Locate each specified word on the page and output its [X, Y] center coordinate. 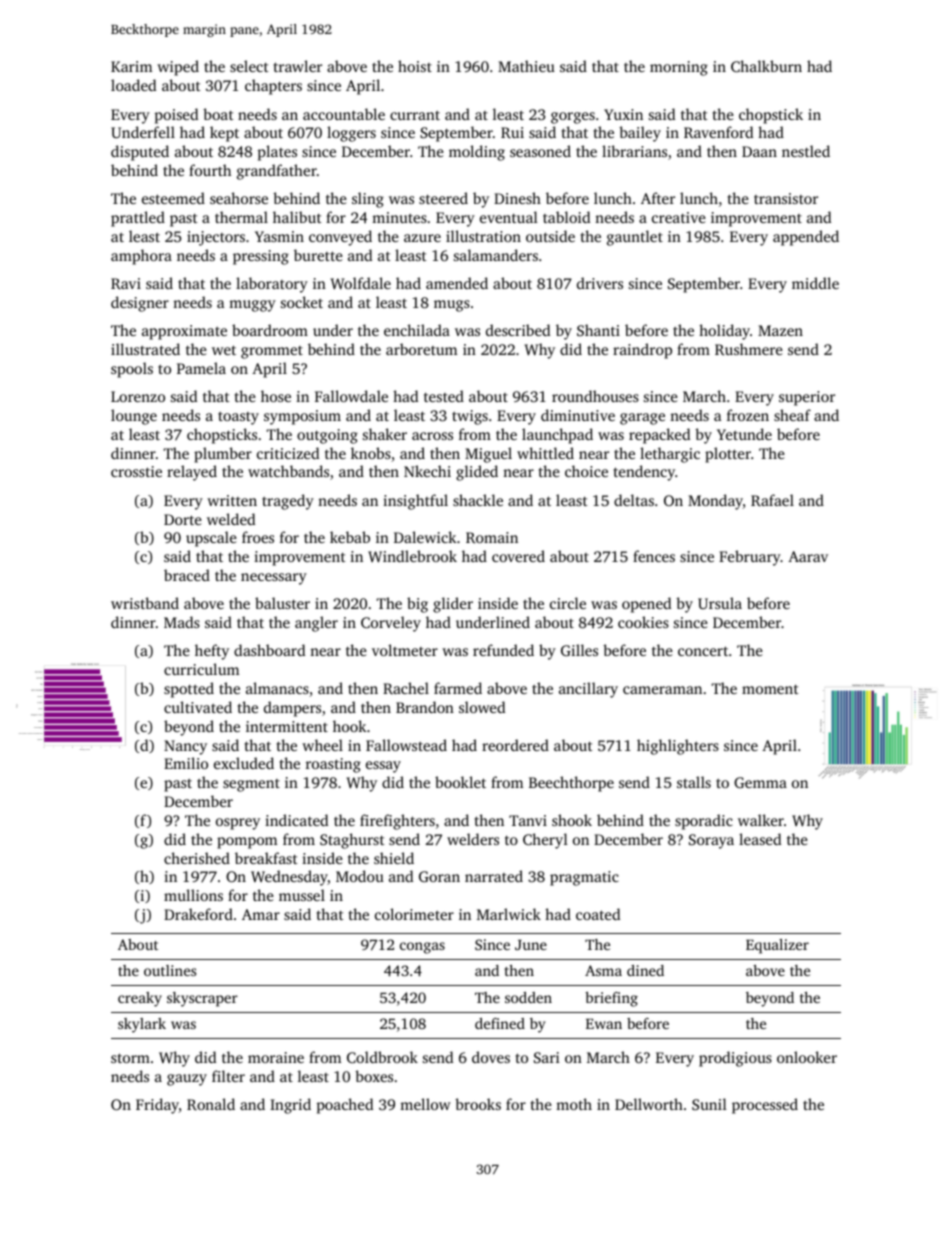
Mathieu [526, 66]
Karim [131, 66]
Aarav [808, 556]
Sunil [709, 1104]
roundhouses [595, 396]
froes [258, 537]
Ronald [211, 1104]
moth [574, 1104]
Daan [759, 151]
